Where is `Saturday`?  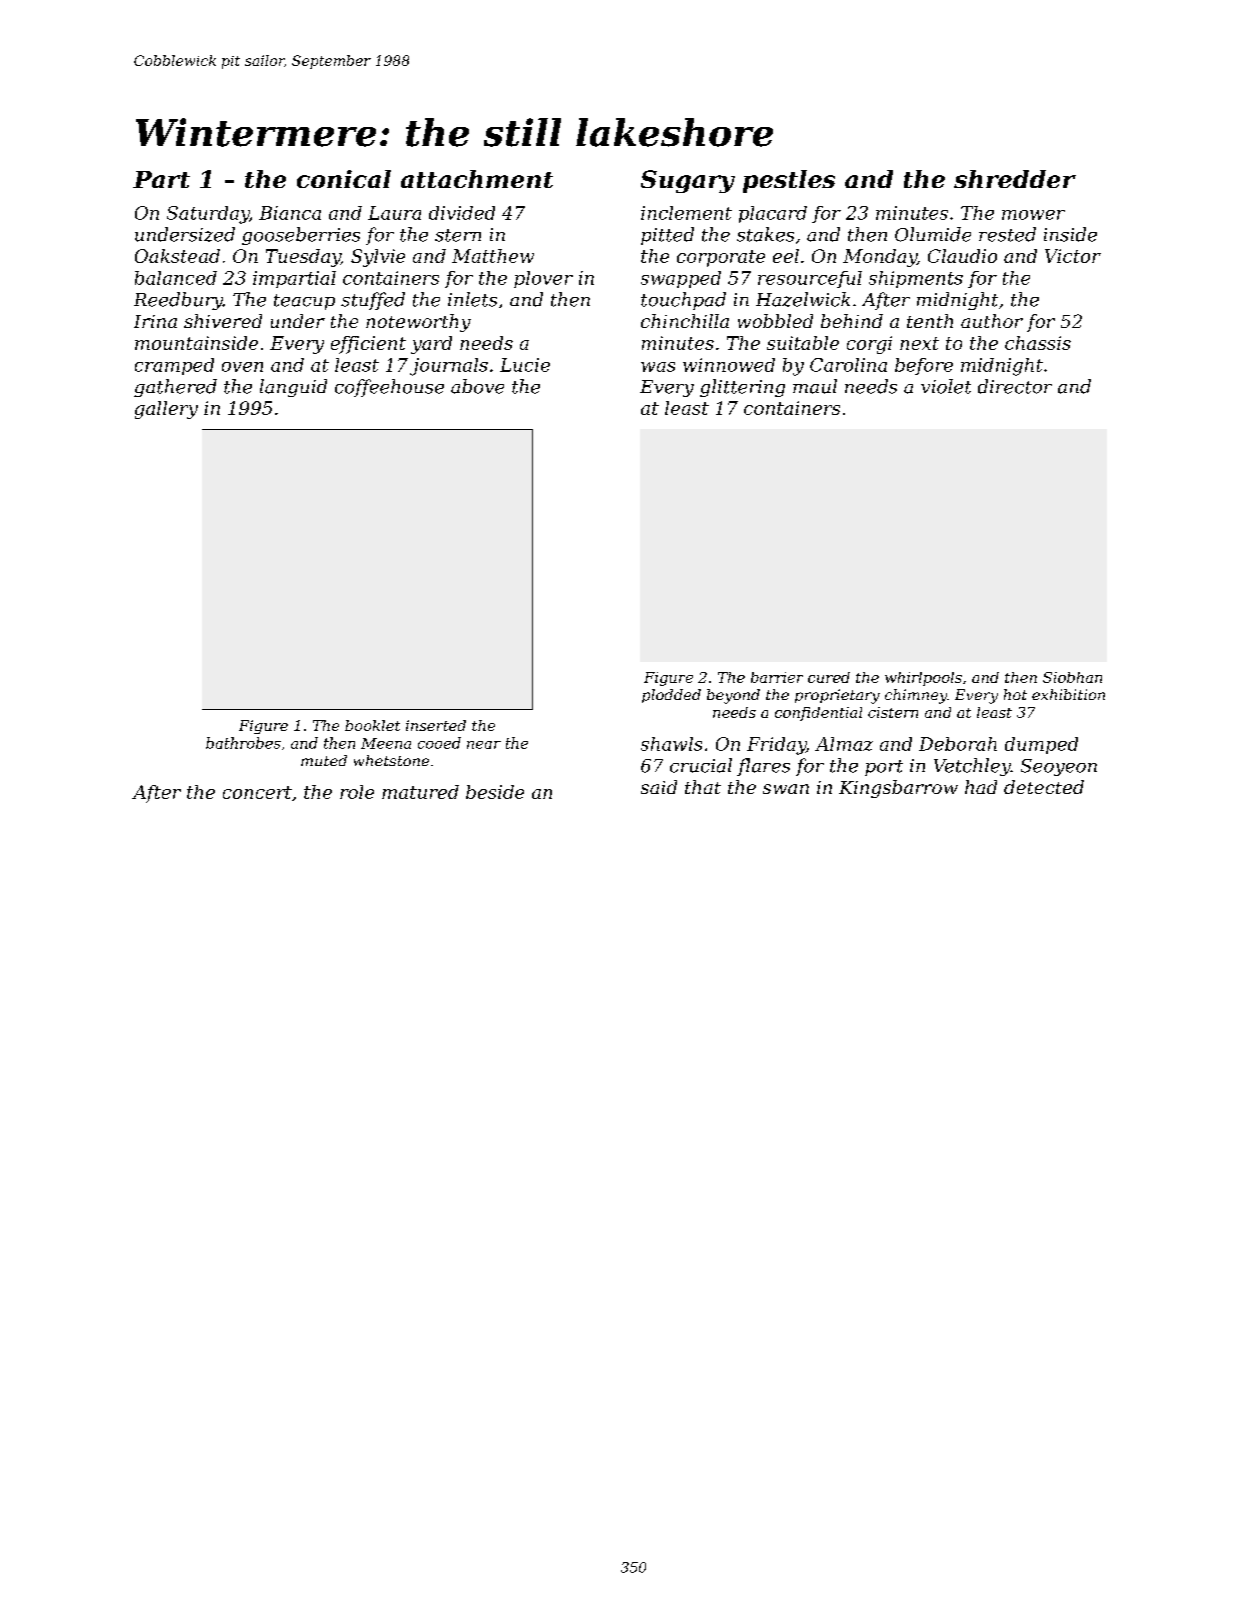 Saturday is located at coordinates (208, 215).
